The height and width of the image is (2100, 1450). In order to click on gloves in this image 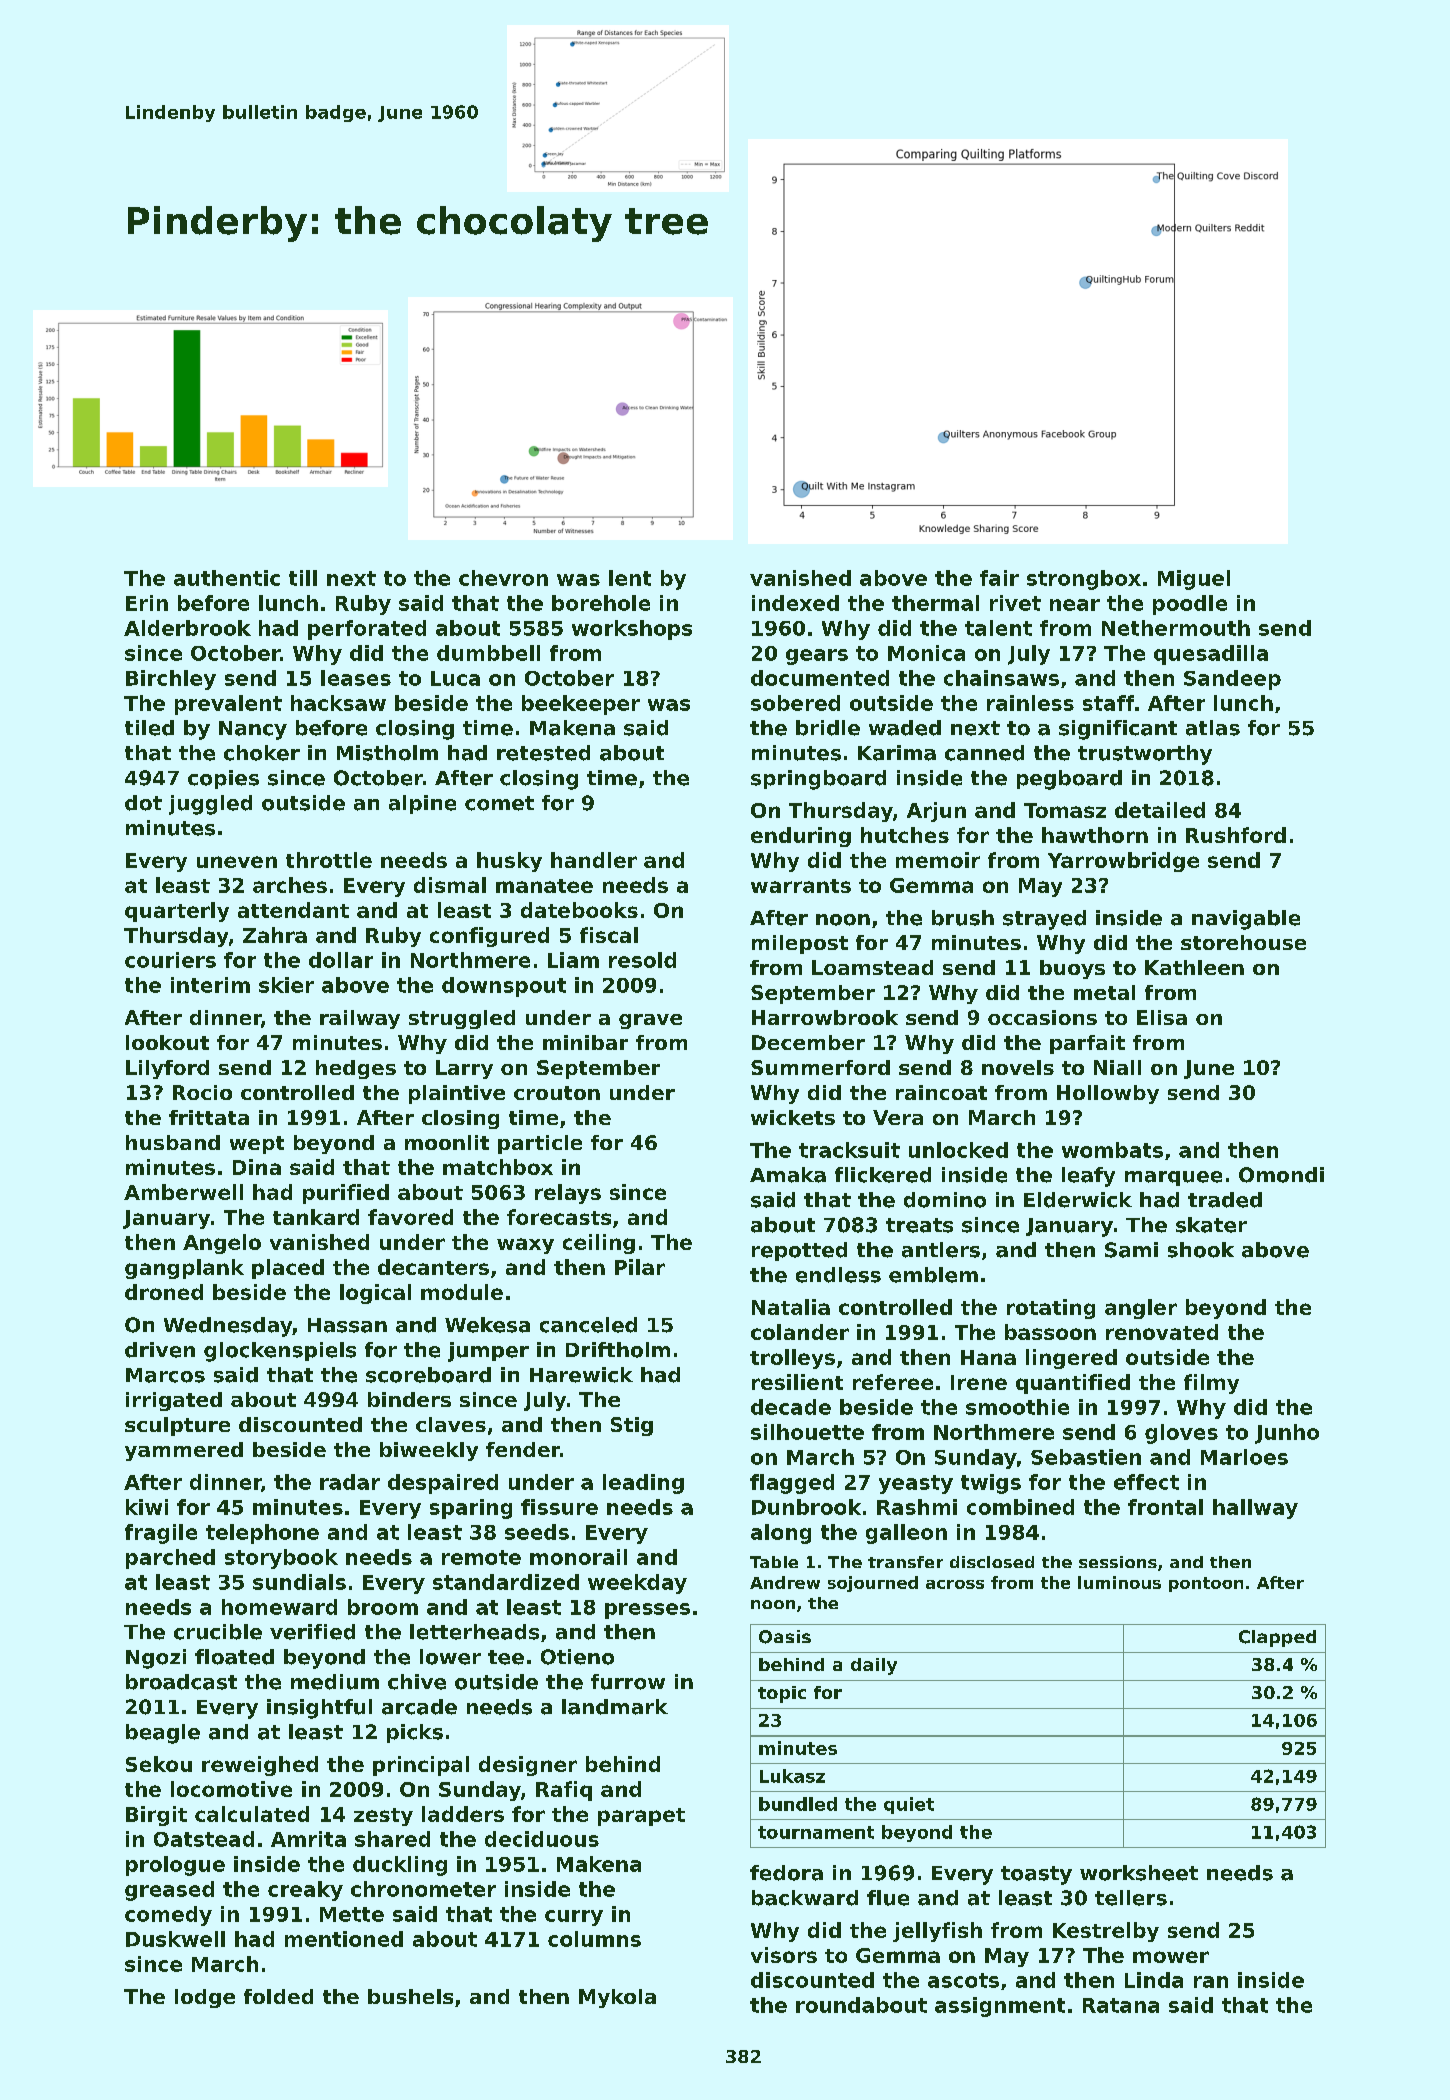, I will do `click(1181, 1434)`.
